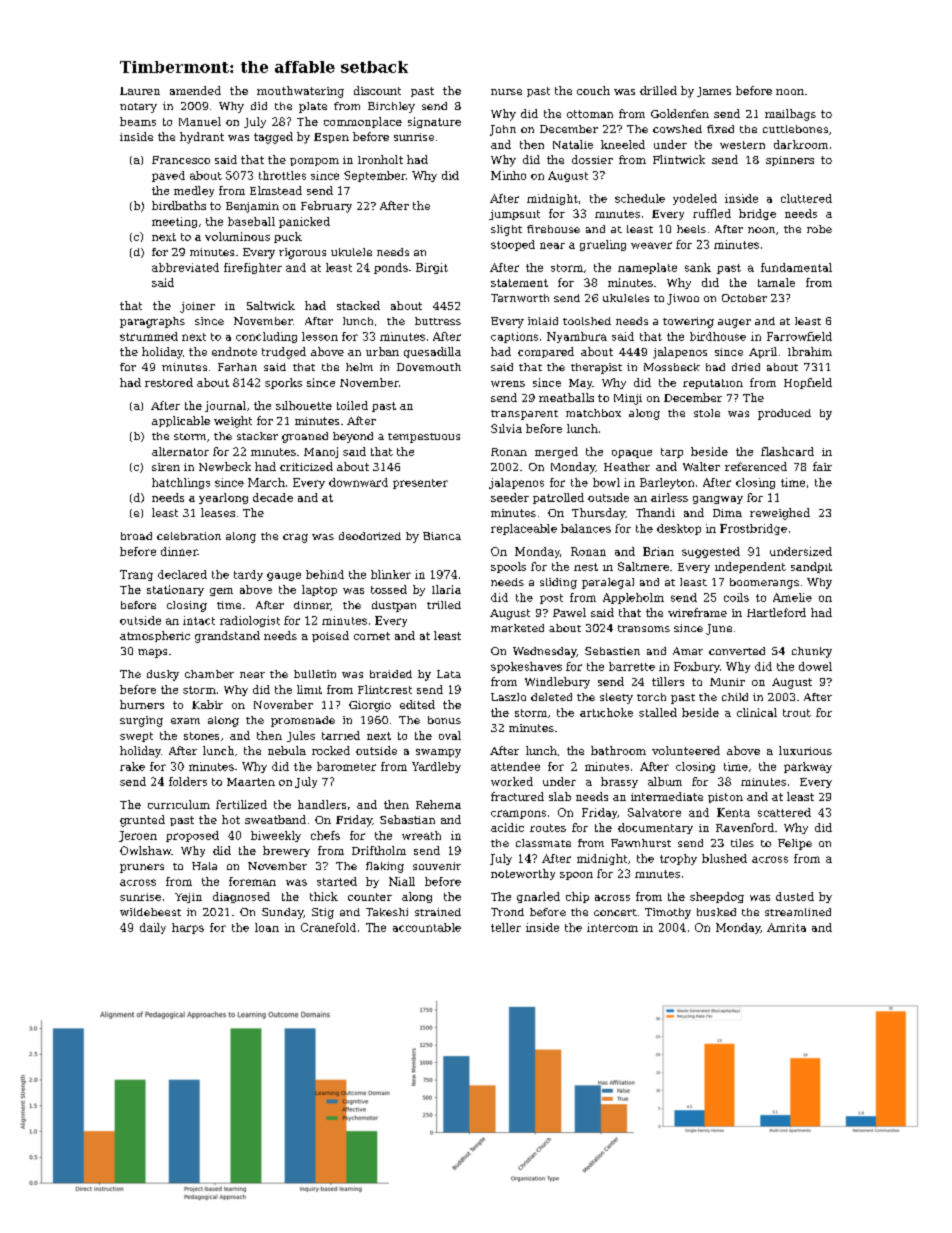 The height and width of the page is (1233, 952). What do you see at coordinates (795, 896) in the page?
I see `dusted` at bounding box center [795, 896].
